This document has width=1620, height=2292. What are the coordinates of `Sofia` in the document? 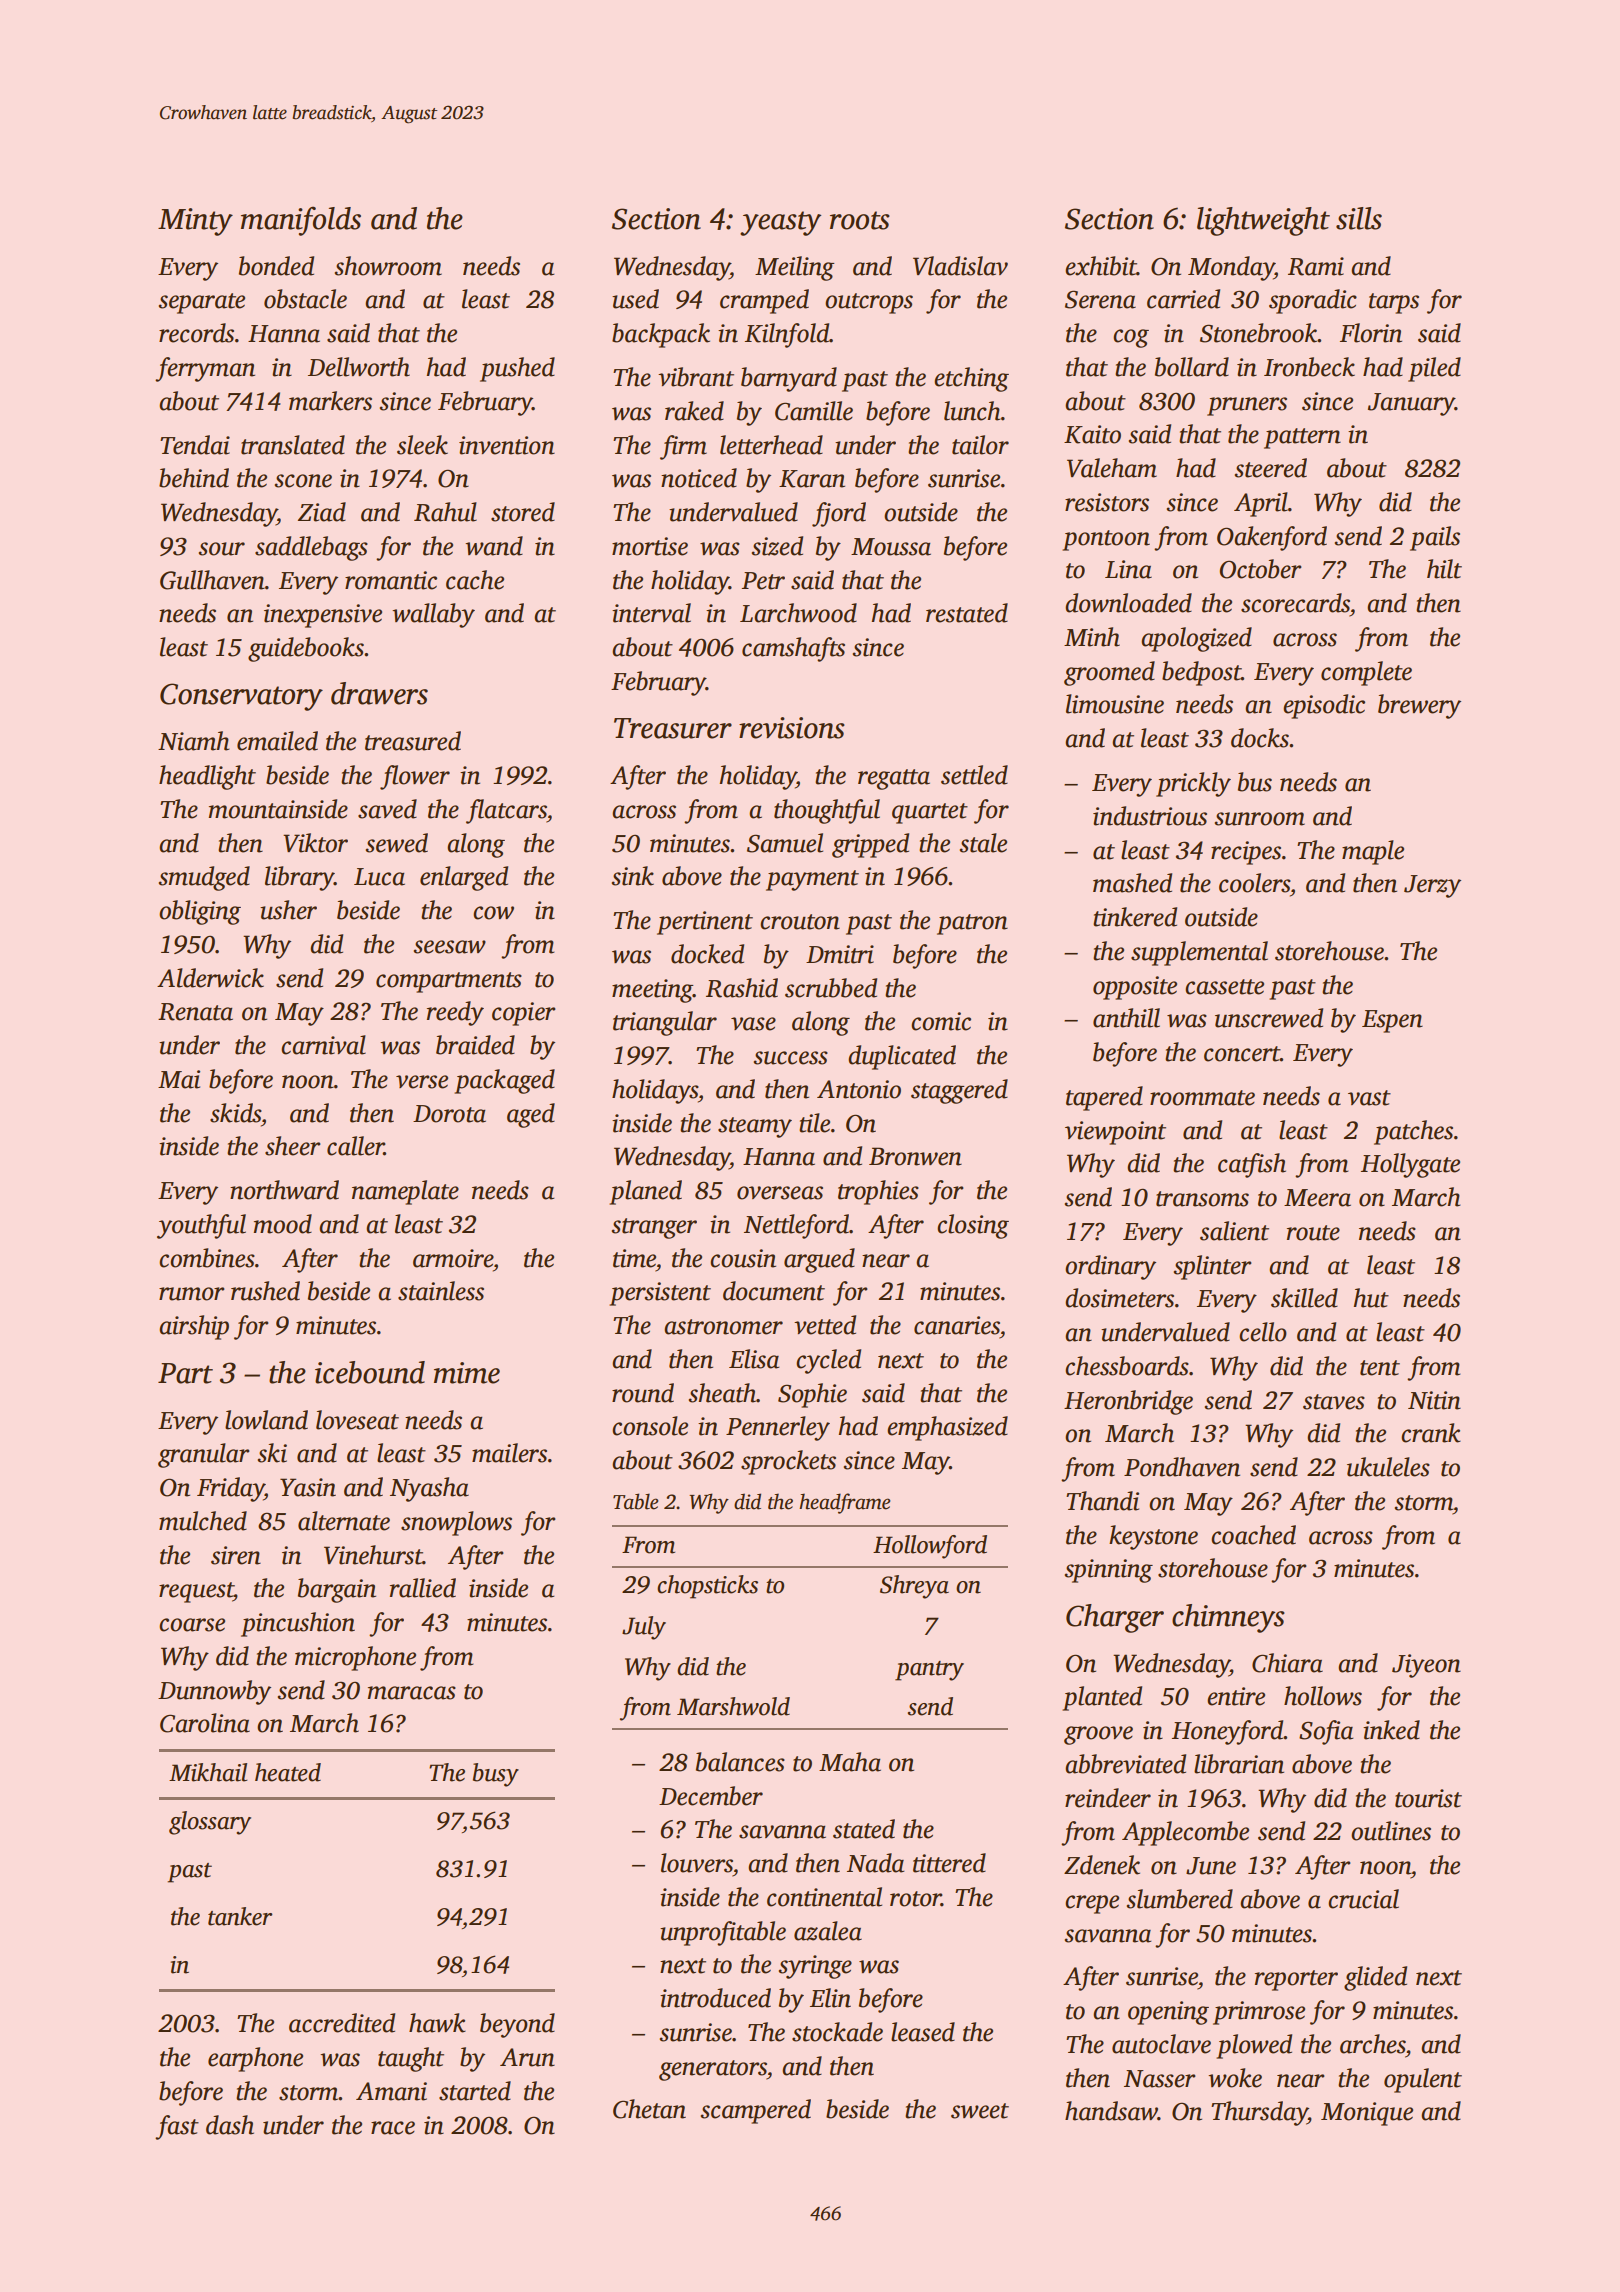 It's located at (1326, 1732).
